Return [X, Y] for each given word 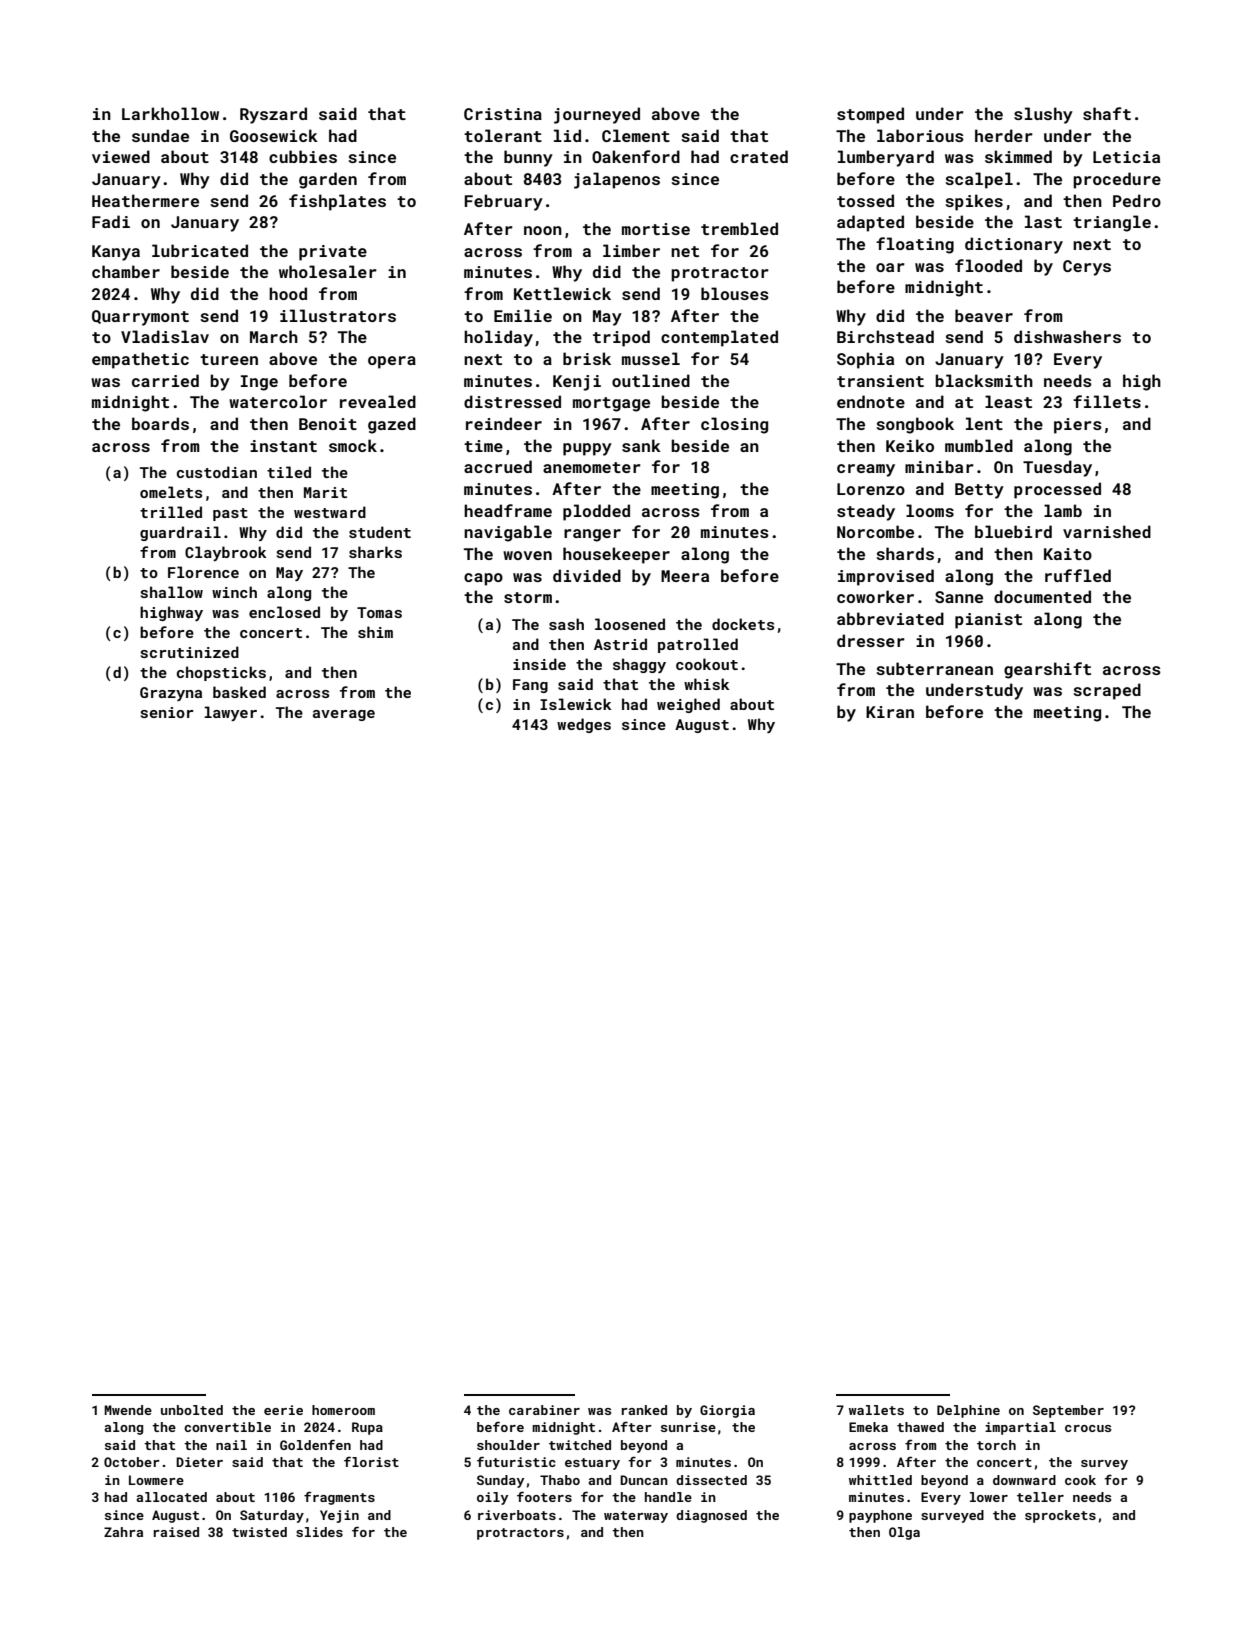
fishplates [337, 202]
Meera [685, 576]
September [1068, 1411]
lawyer [230, 713]
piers [1078, 426]
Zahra [123, 1532]
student [380, 532]
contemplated [719, 338]
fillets [1107, 401]
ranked [644, 1410]
